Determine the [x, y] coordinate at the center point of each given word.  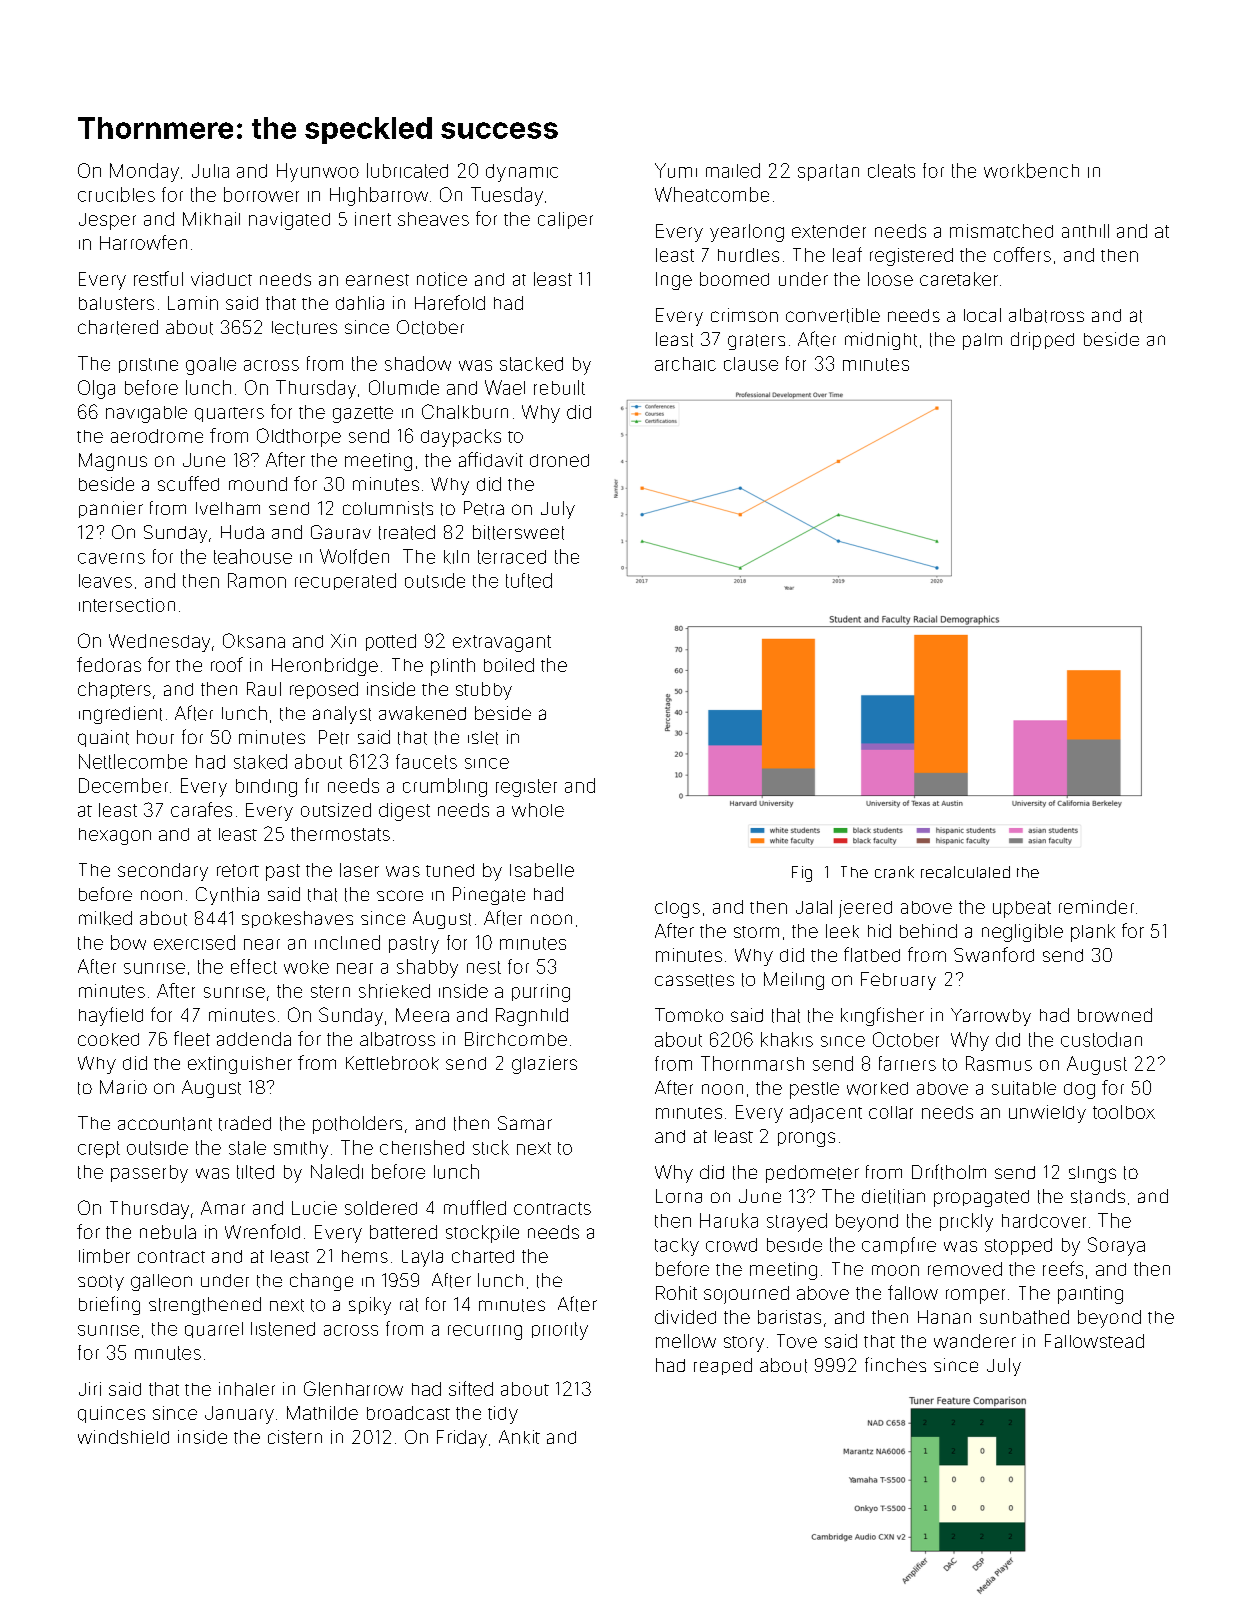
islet [483, 738]
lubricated [407, 170]
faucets [426, 761]
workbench [1031, 170]
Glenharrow [353, 1388]
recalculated [965, 872]
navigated [289, 221]
